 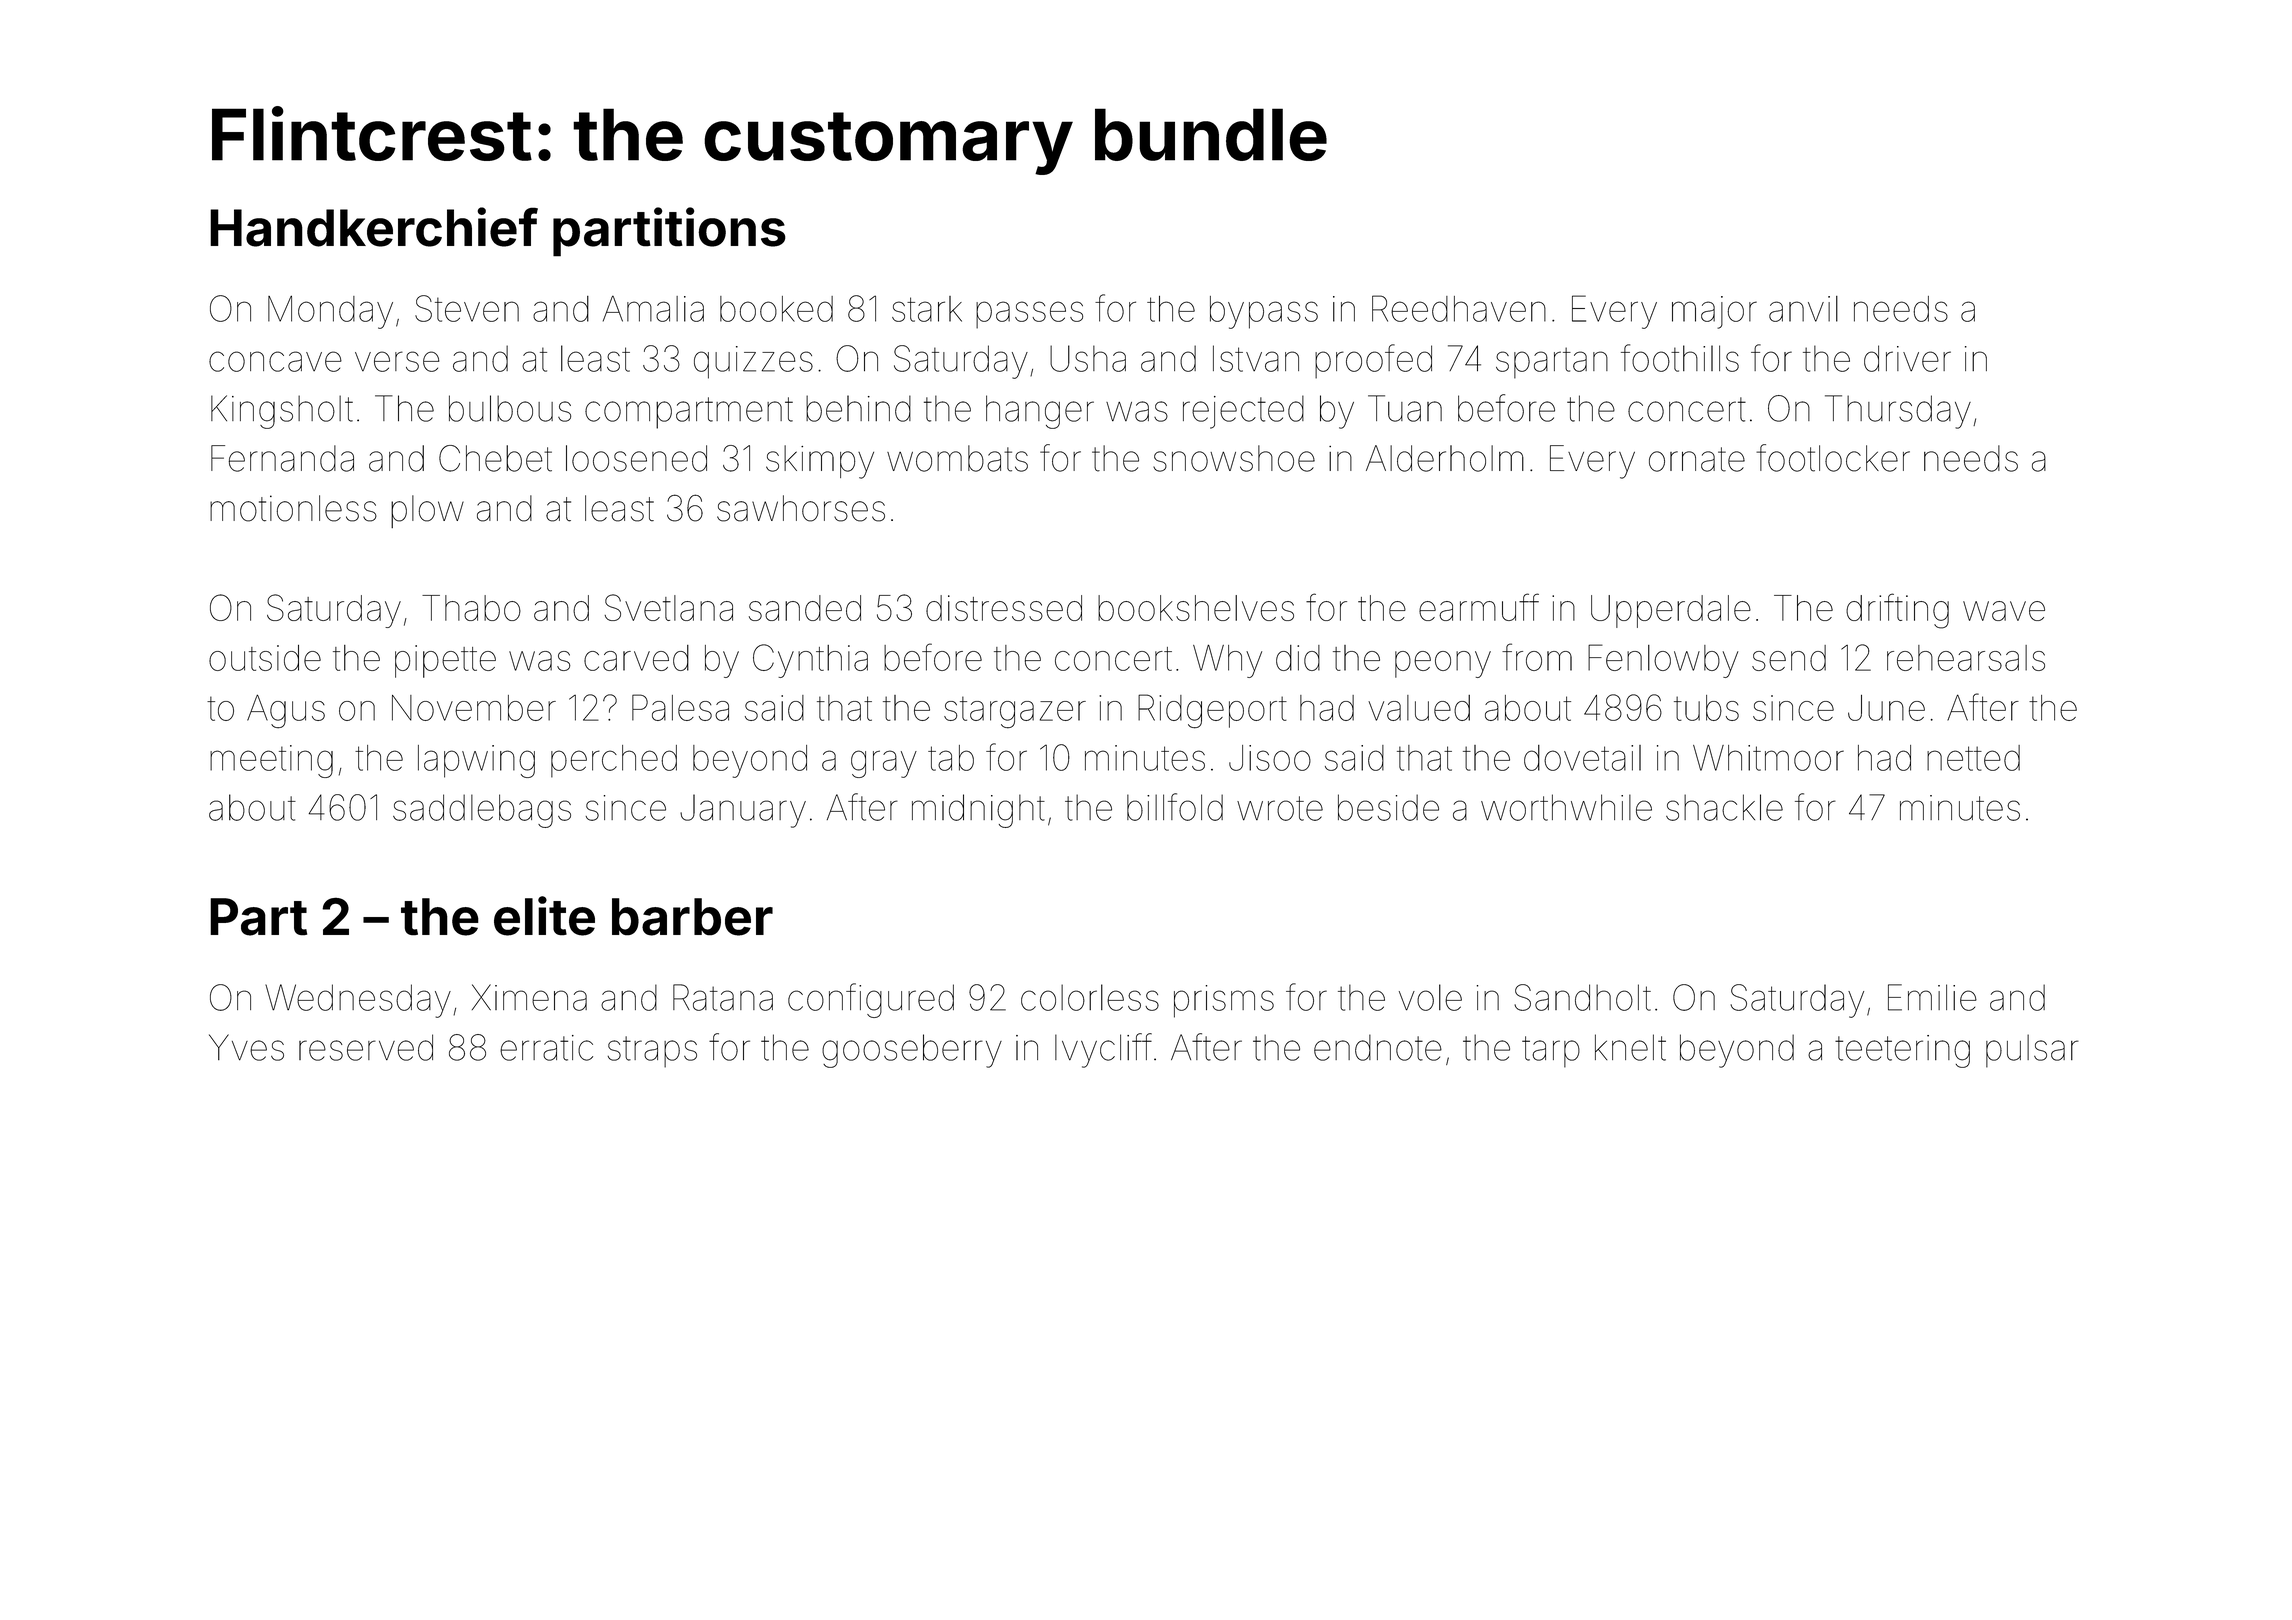 What do you see at coordinates (265, 658) in the screenshot?
I see `outside` at bounding box center [265, 658].
